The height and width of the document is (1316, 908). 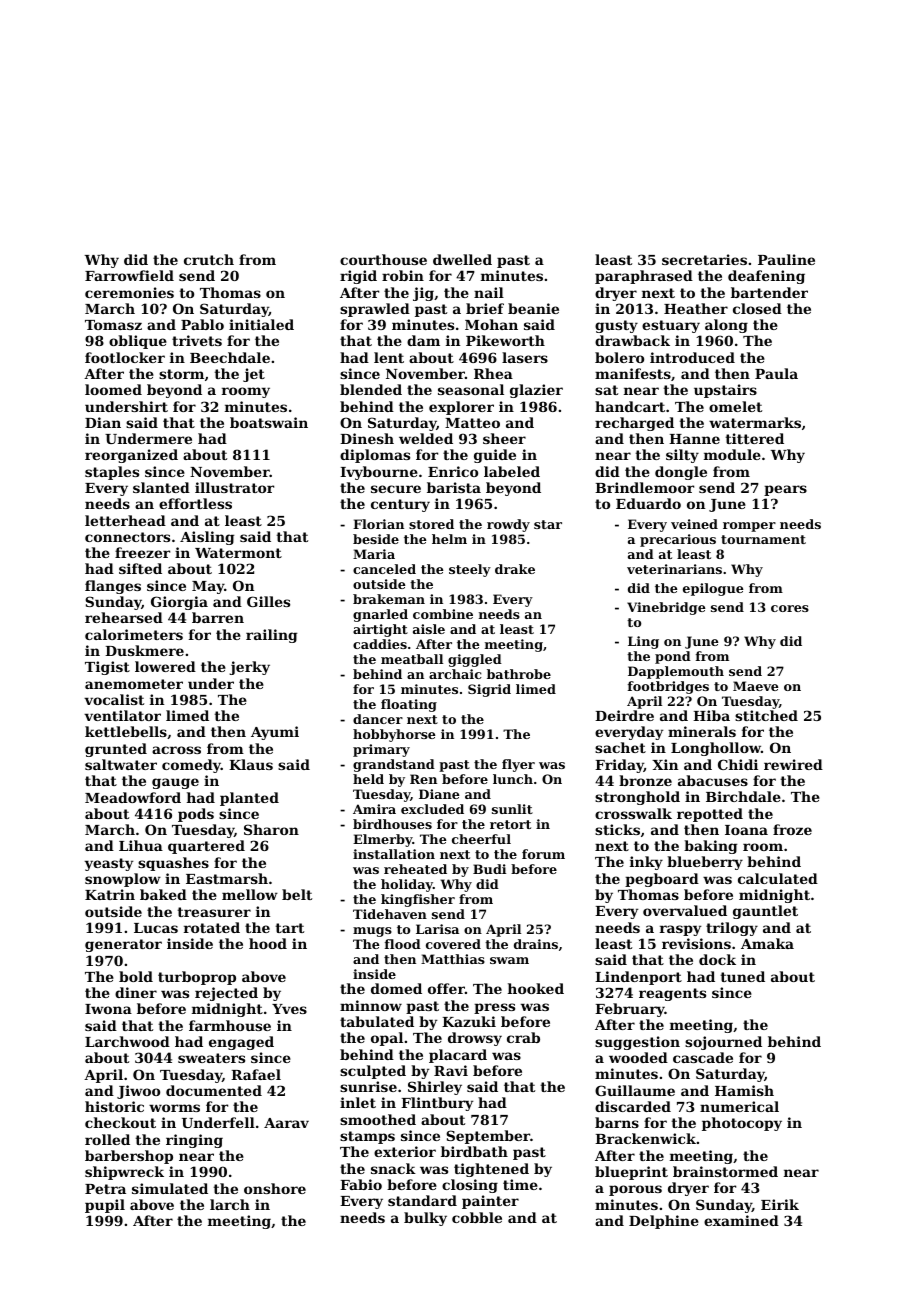 I want to click on Sigrid, so click(x=489, y=690).
